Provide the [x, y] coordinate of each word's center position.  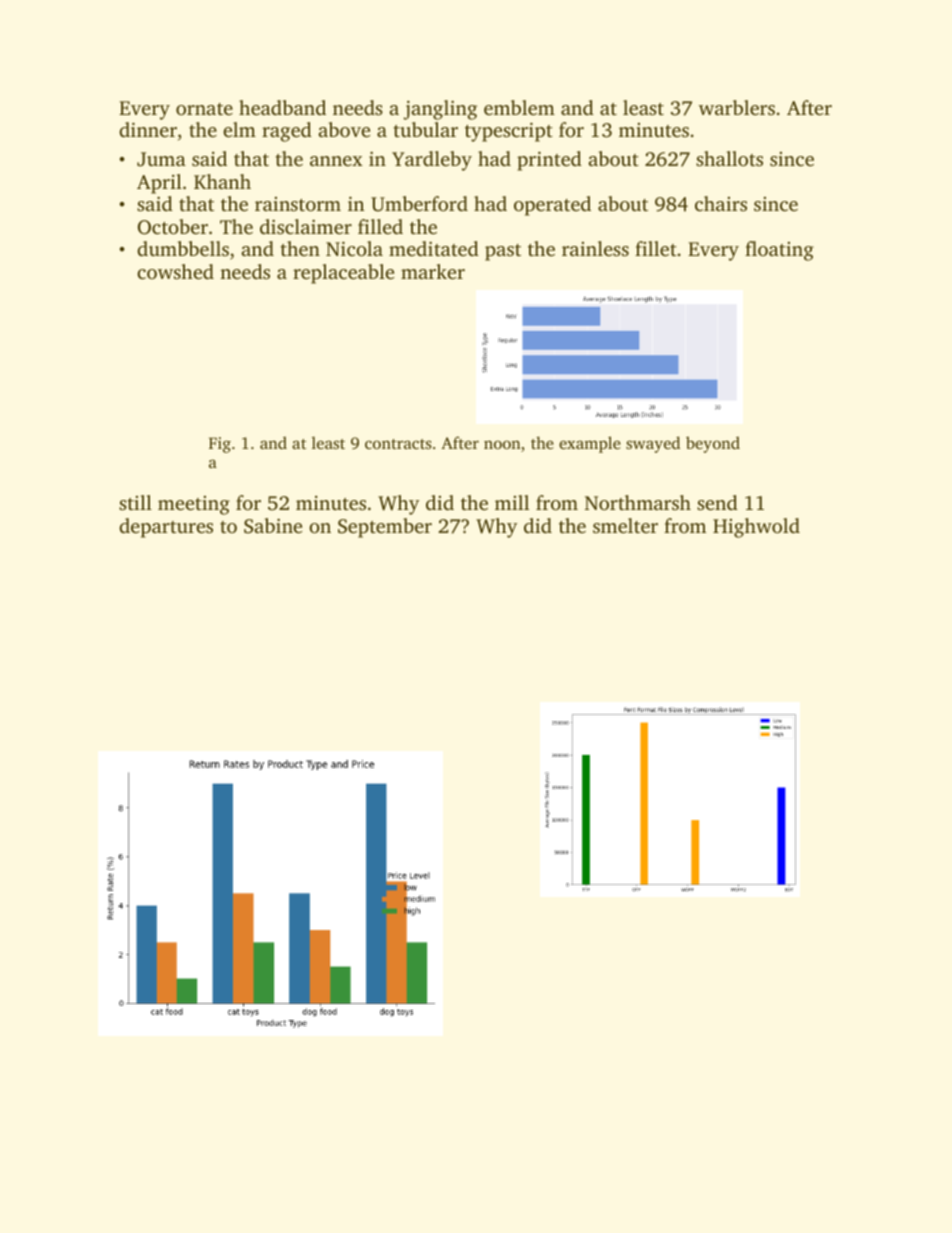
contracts [398, 444]
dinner [148, 129]
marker [433, 271]
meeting [194, 505]
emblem [519, 107]
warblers [737, 107]
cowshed [175, 271]
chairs [721, 203]
